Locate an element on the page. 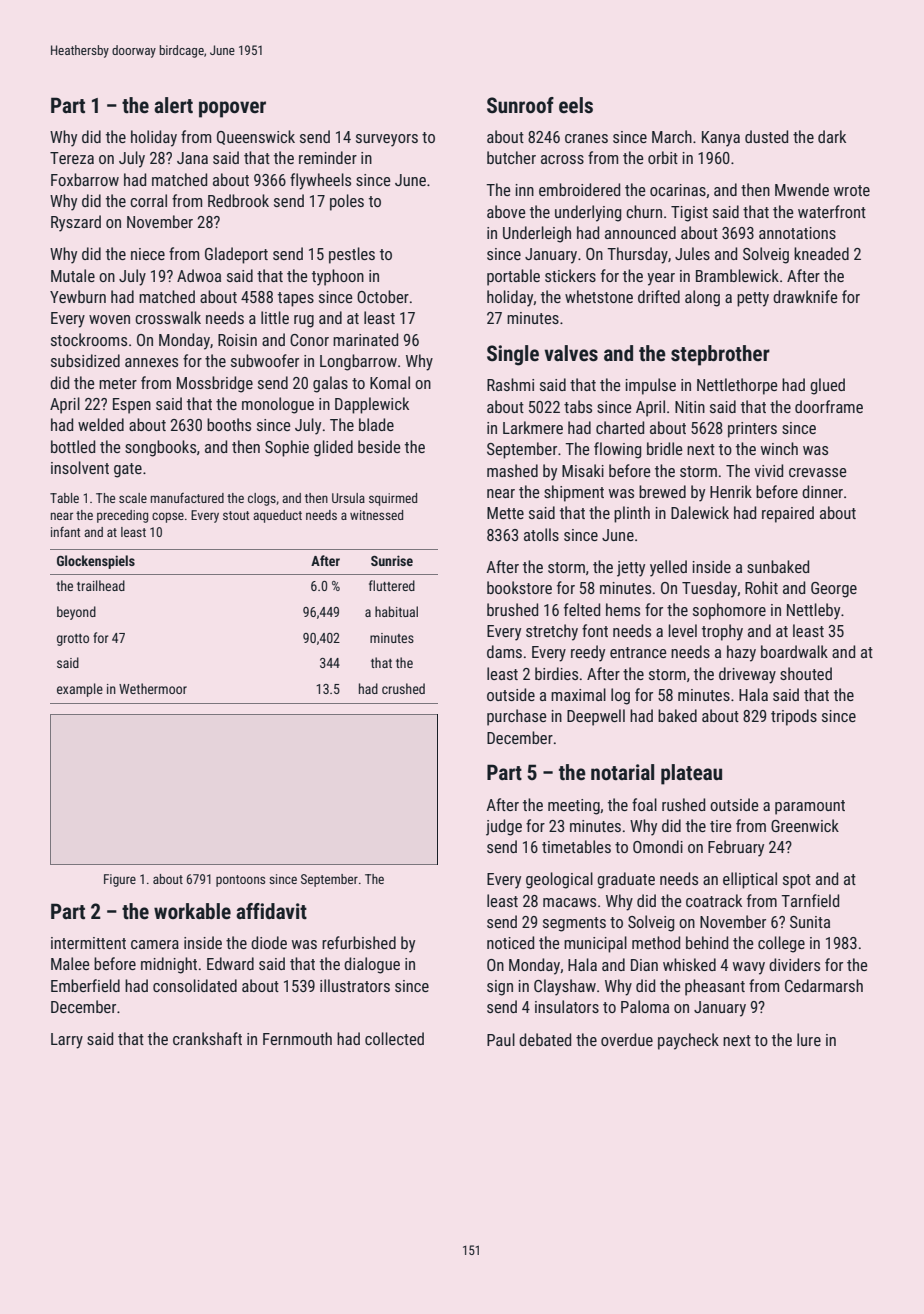 The height and width of the page is (1314, 924). Tereza is located at coordinates (72, 158).
